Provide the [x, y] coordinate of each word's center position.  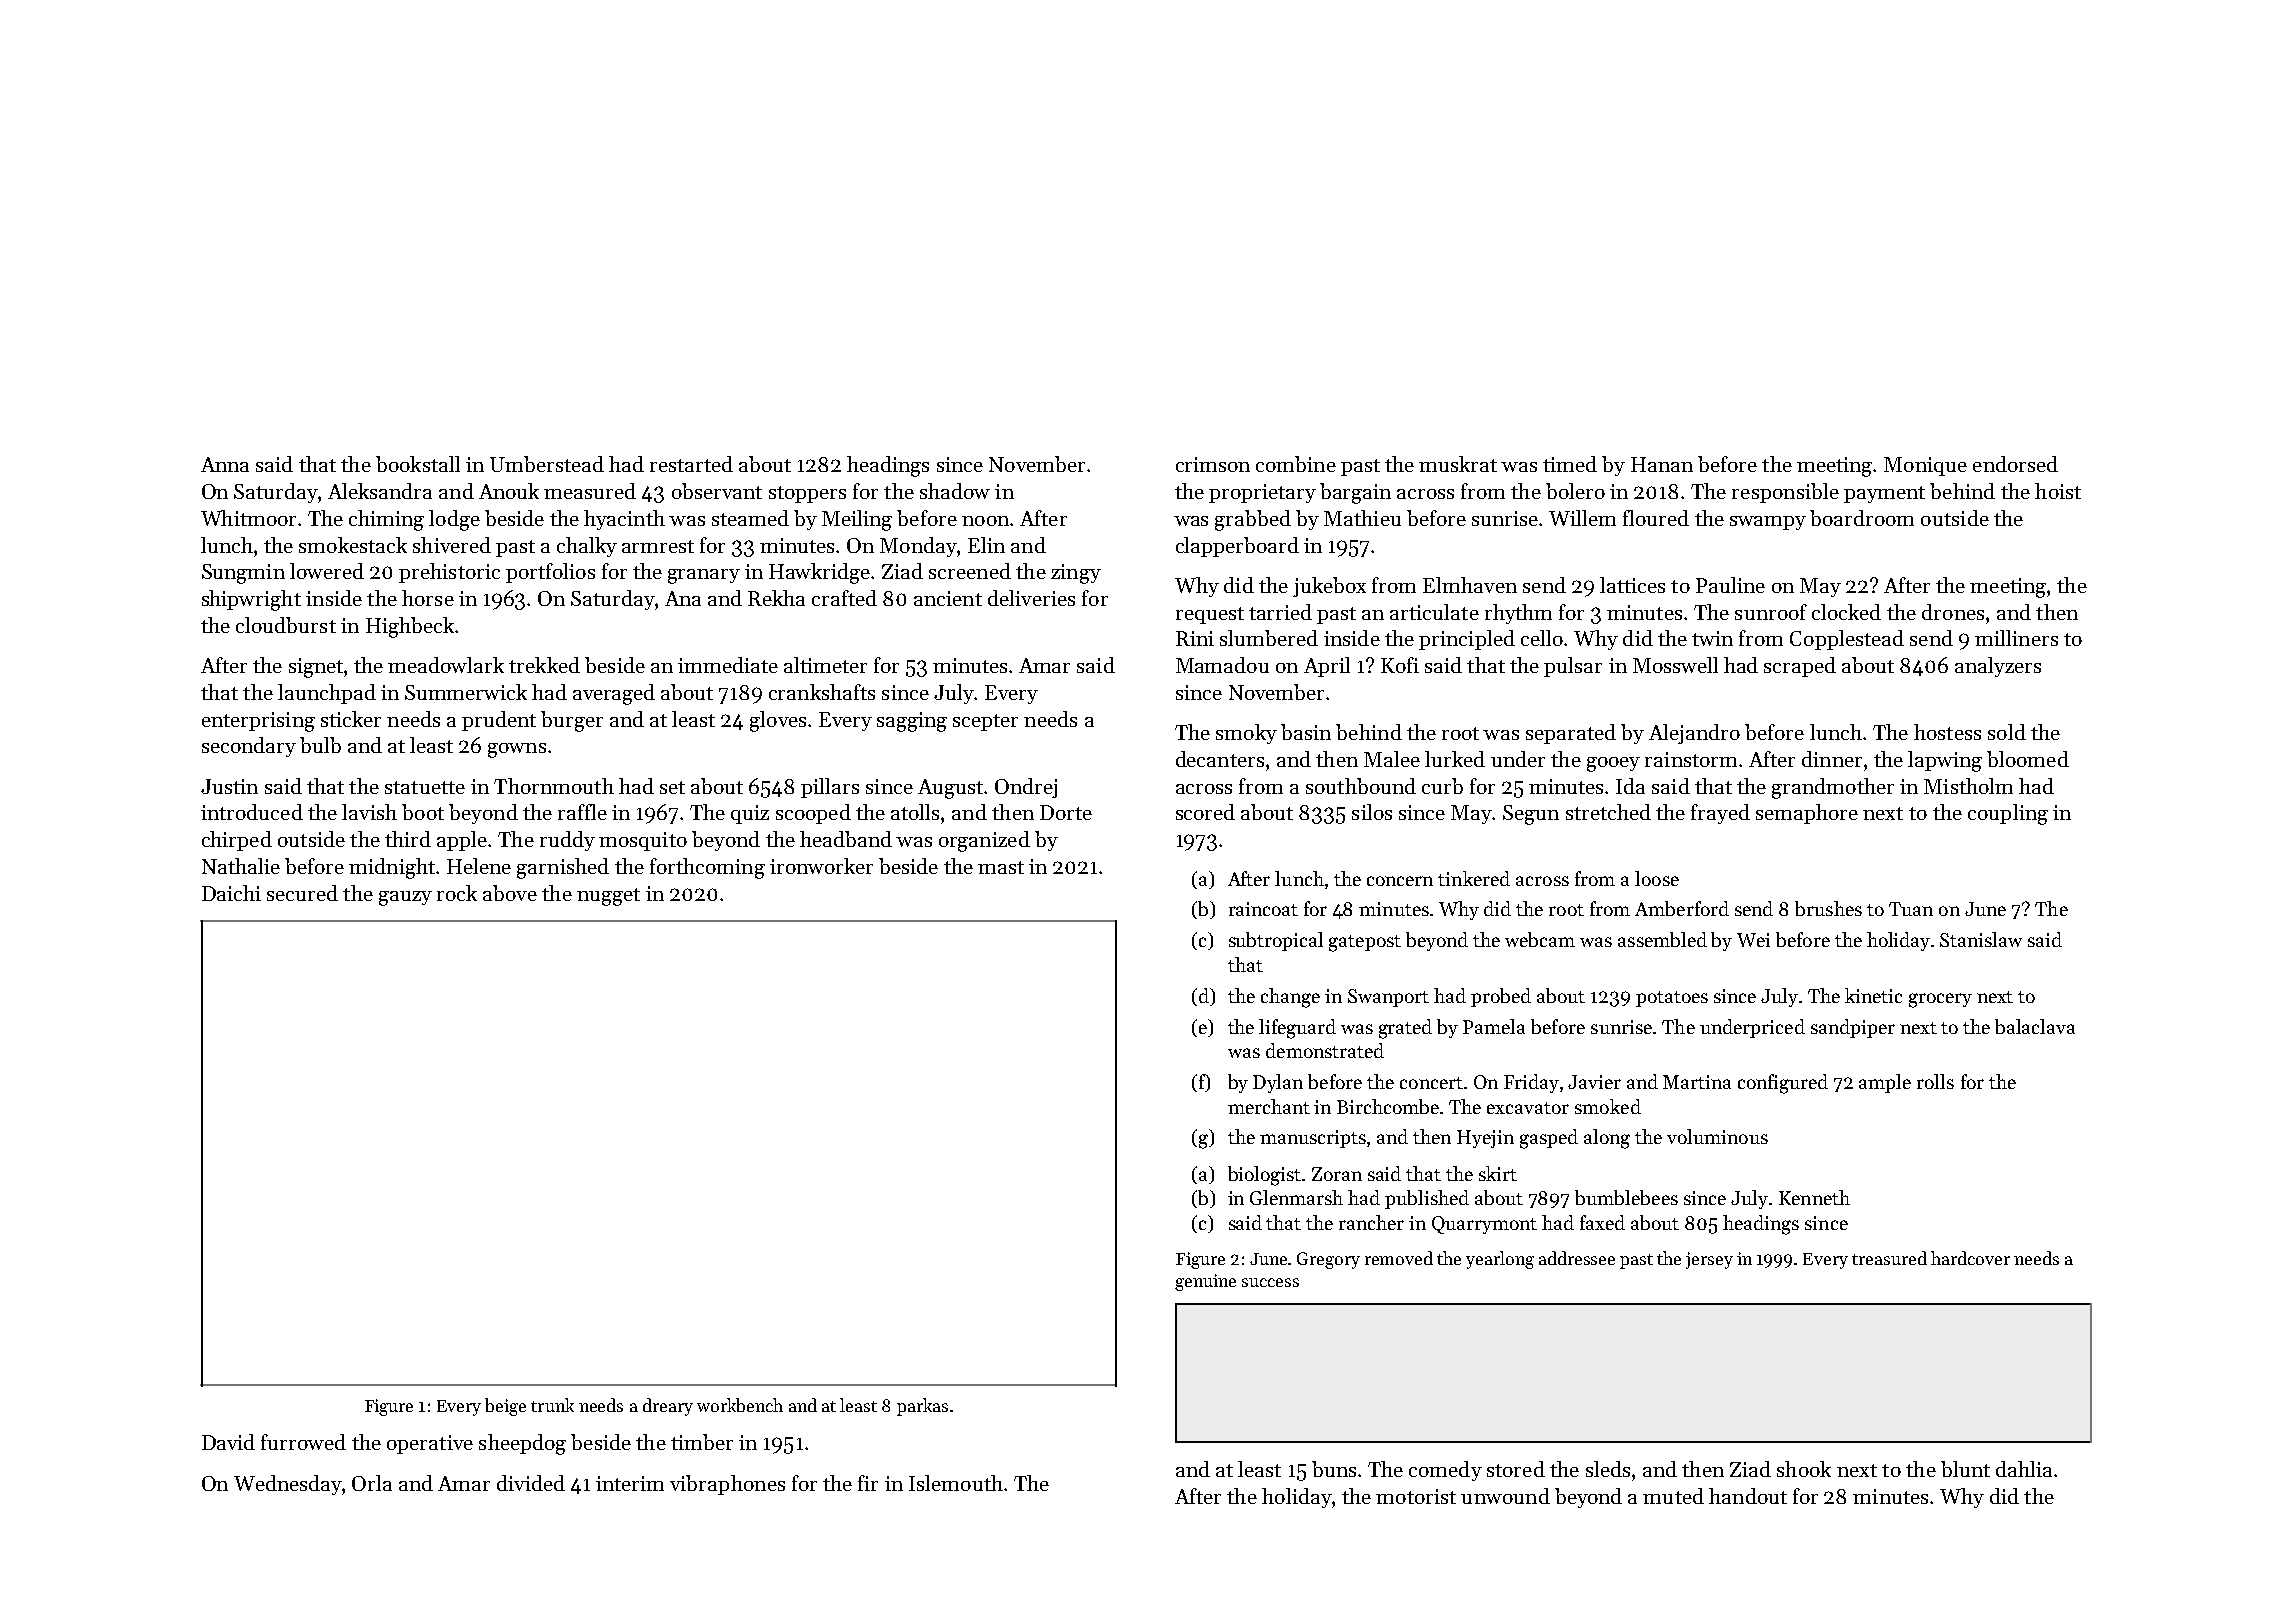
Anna [225, 464]
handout [1748, 1496]
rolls [1935, 1081]
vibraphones [727, 1485]
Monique [1925, 466]
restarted [691, 464]
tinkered [1474, 878]
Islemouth [956, 1483]
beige [505, 1407]
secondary [249, 747]
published [1427, 1199]
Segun [1531, 815]
